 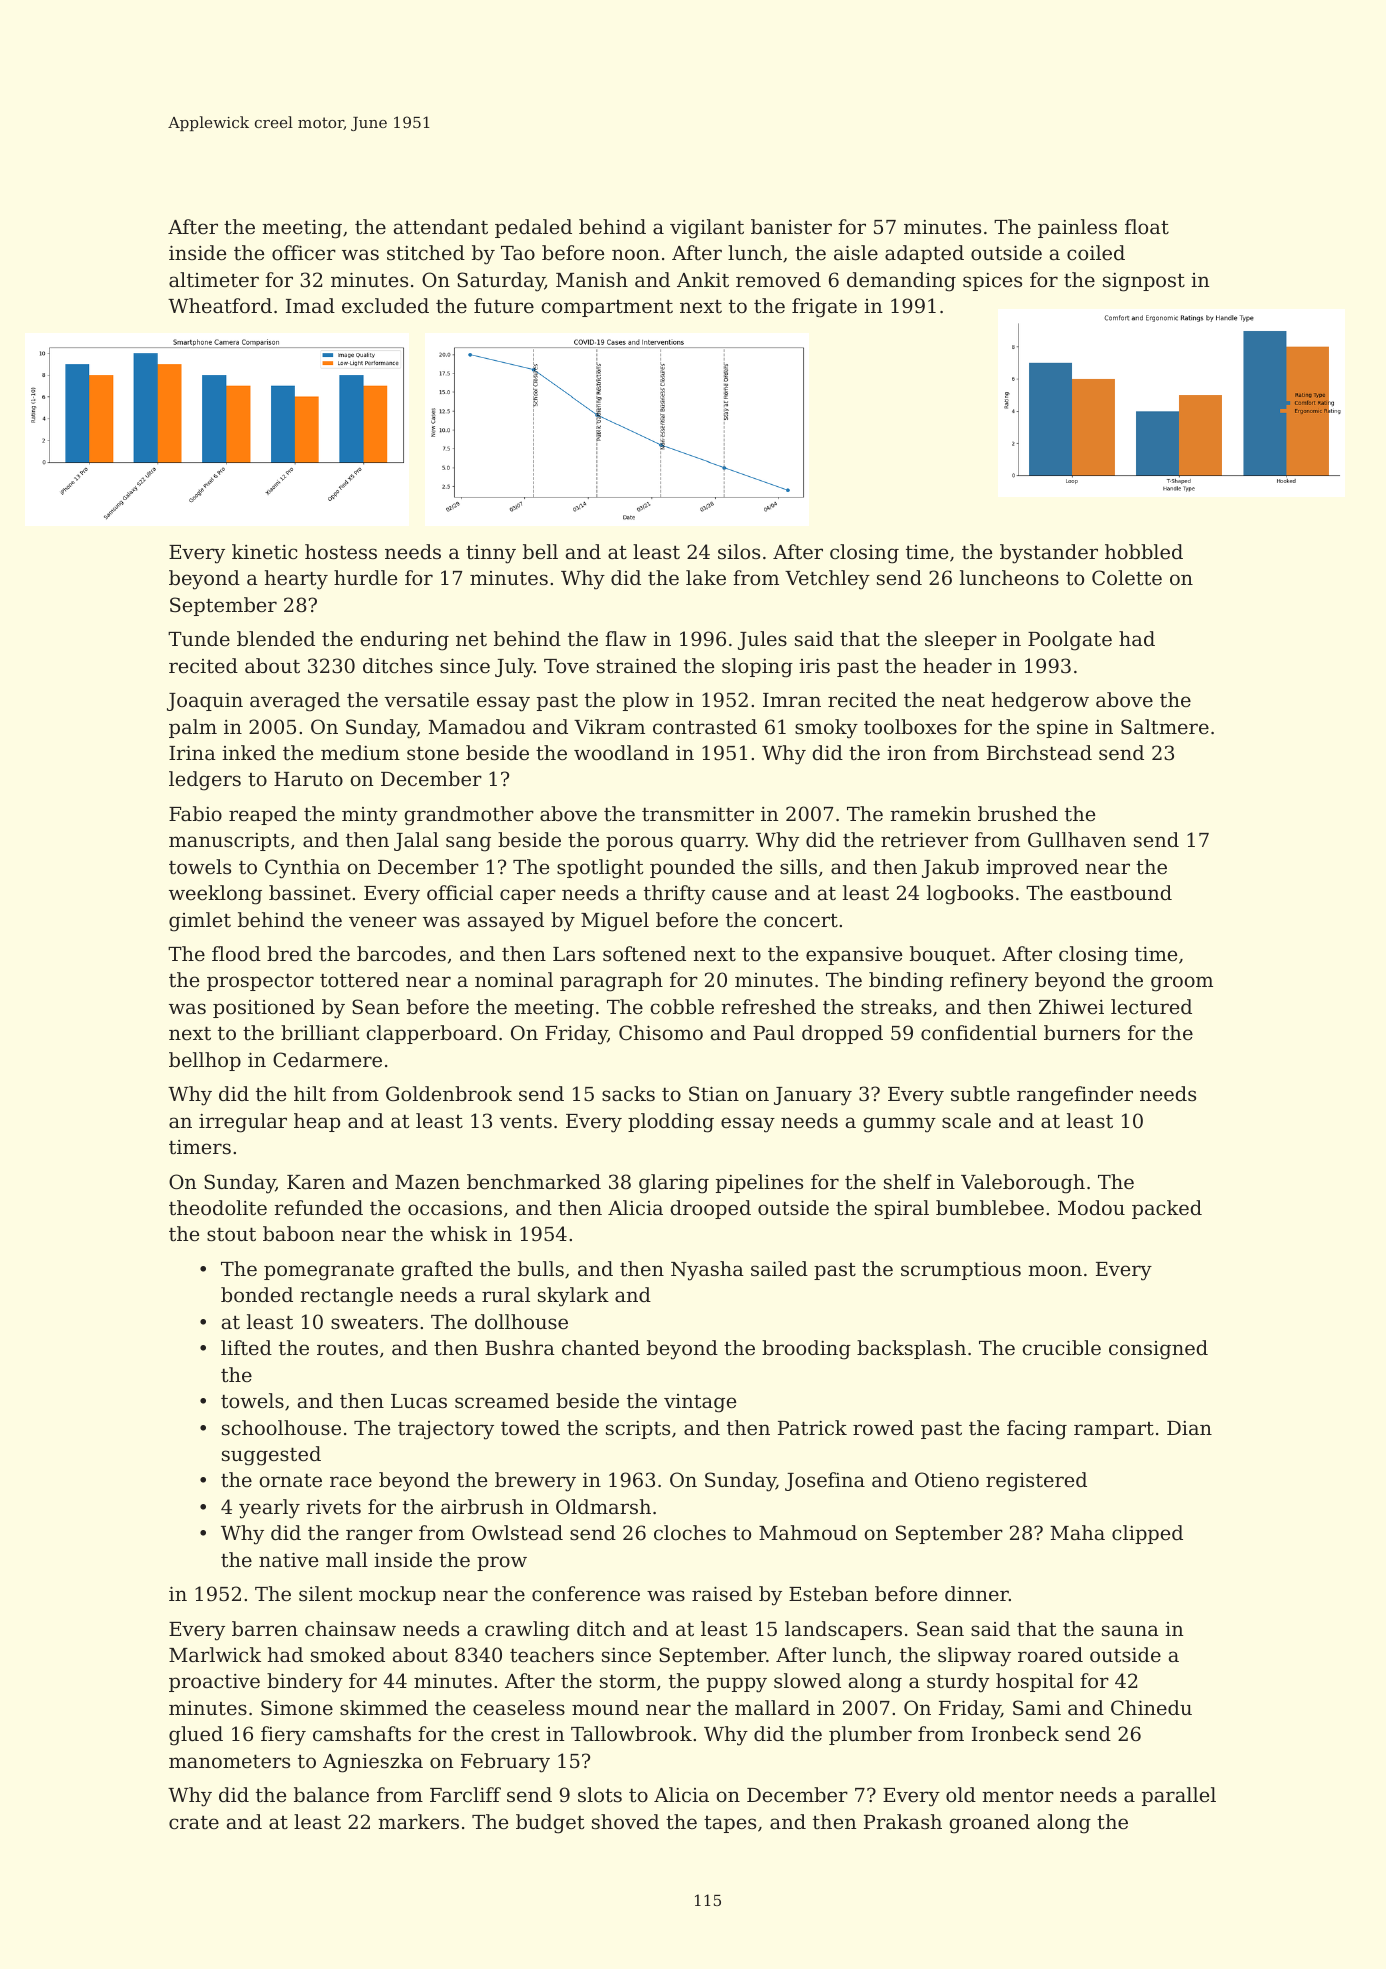 What do you see at coordinates (1077, 228) in the screenshot?
I see `painless` at bounding box center [1077, 228].
